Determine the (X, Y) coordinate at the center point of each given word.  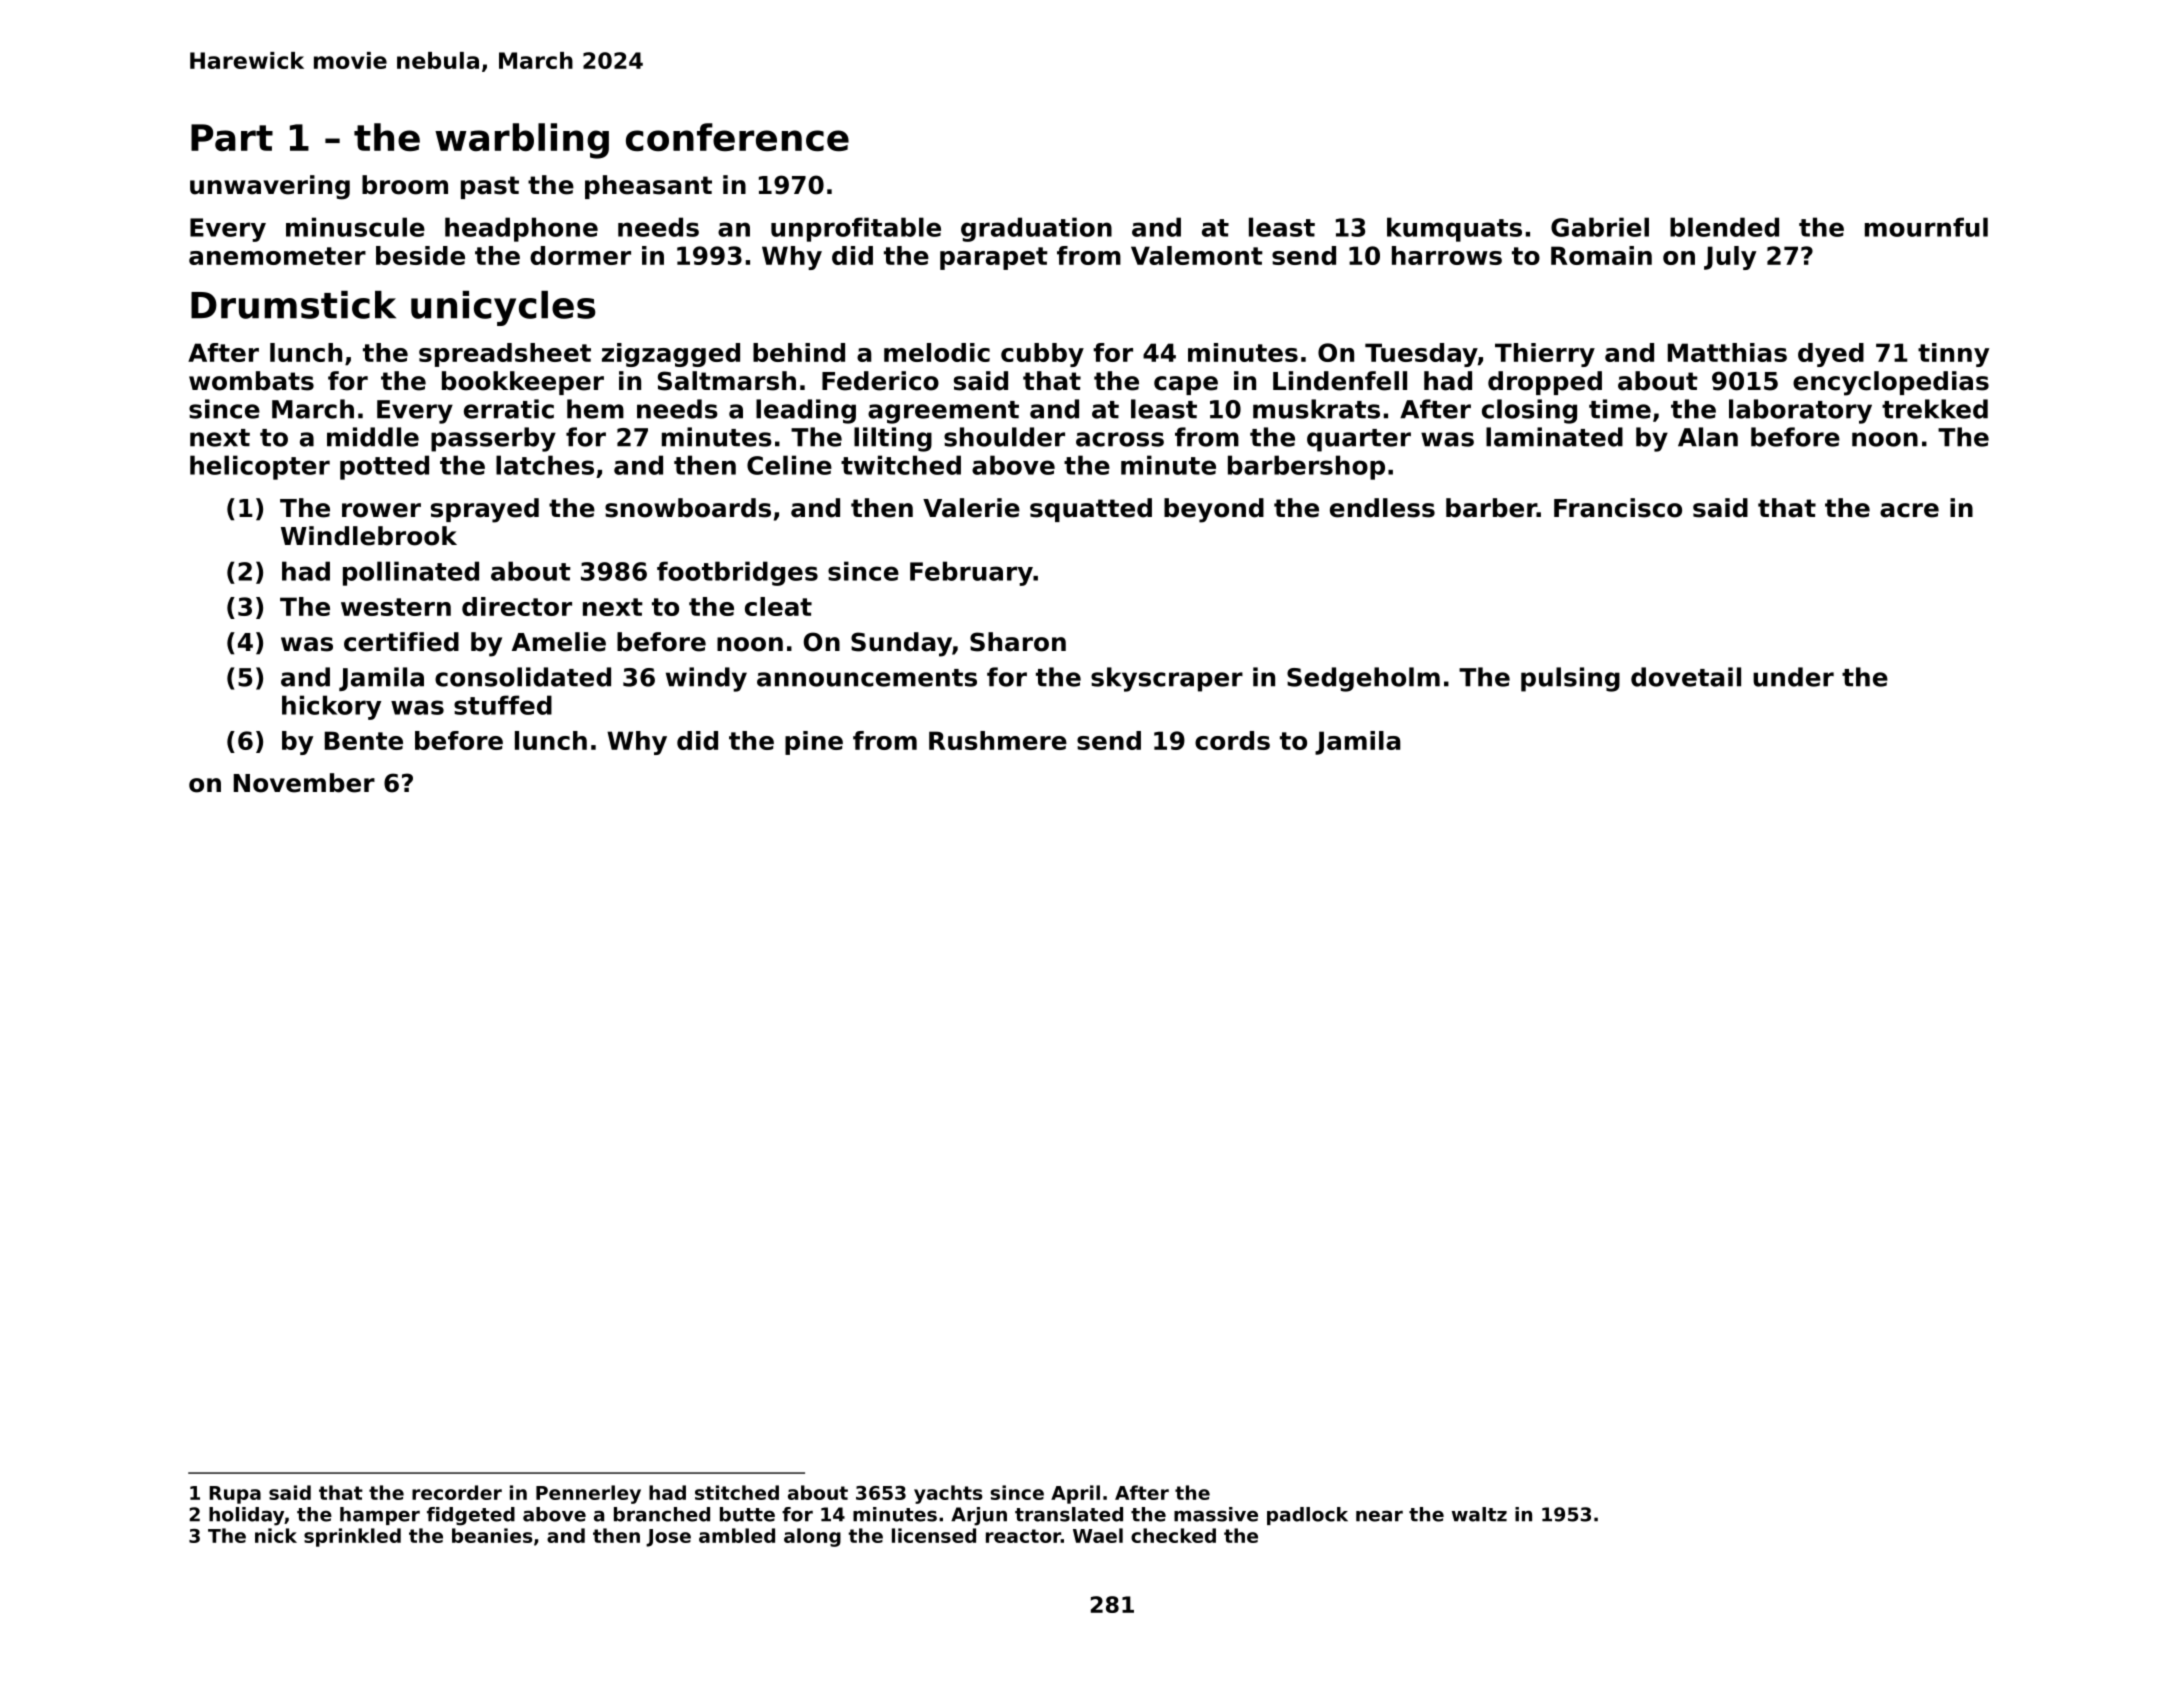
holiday (246, 1516)
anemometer (277, 256)
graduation (1036, 229)
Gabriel (1600, 227)
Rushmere (998, 740)
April (1075, 1494)
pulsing (1570, 679)
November (304, 783)
